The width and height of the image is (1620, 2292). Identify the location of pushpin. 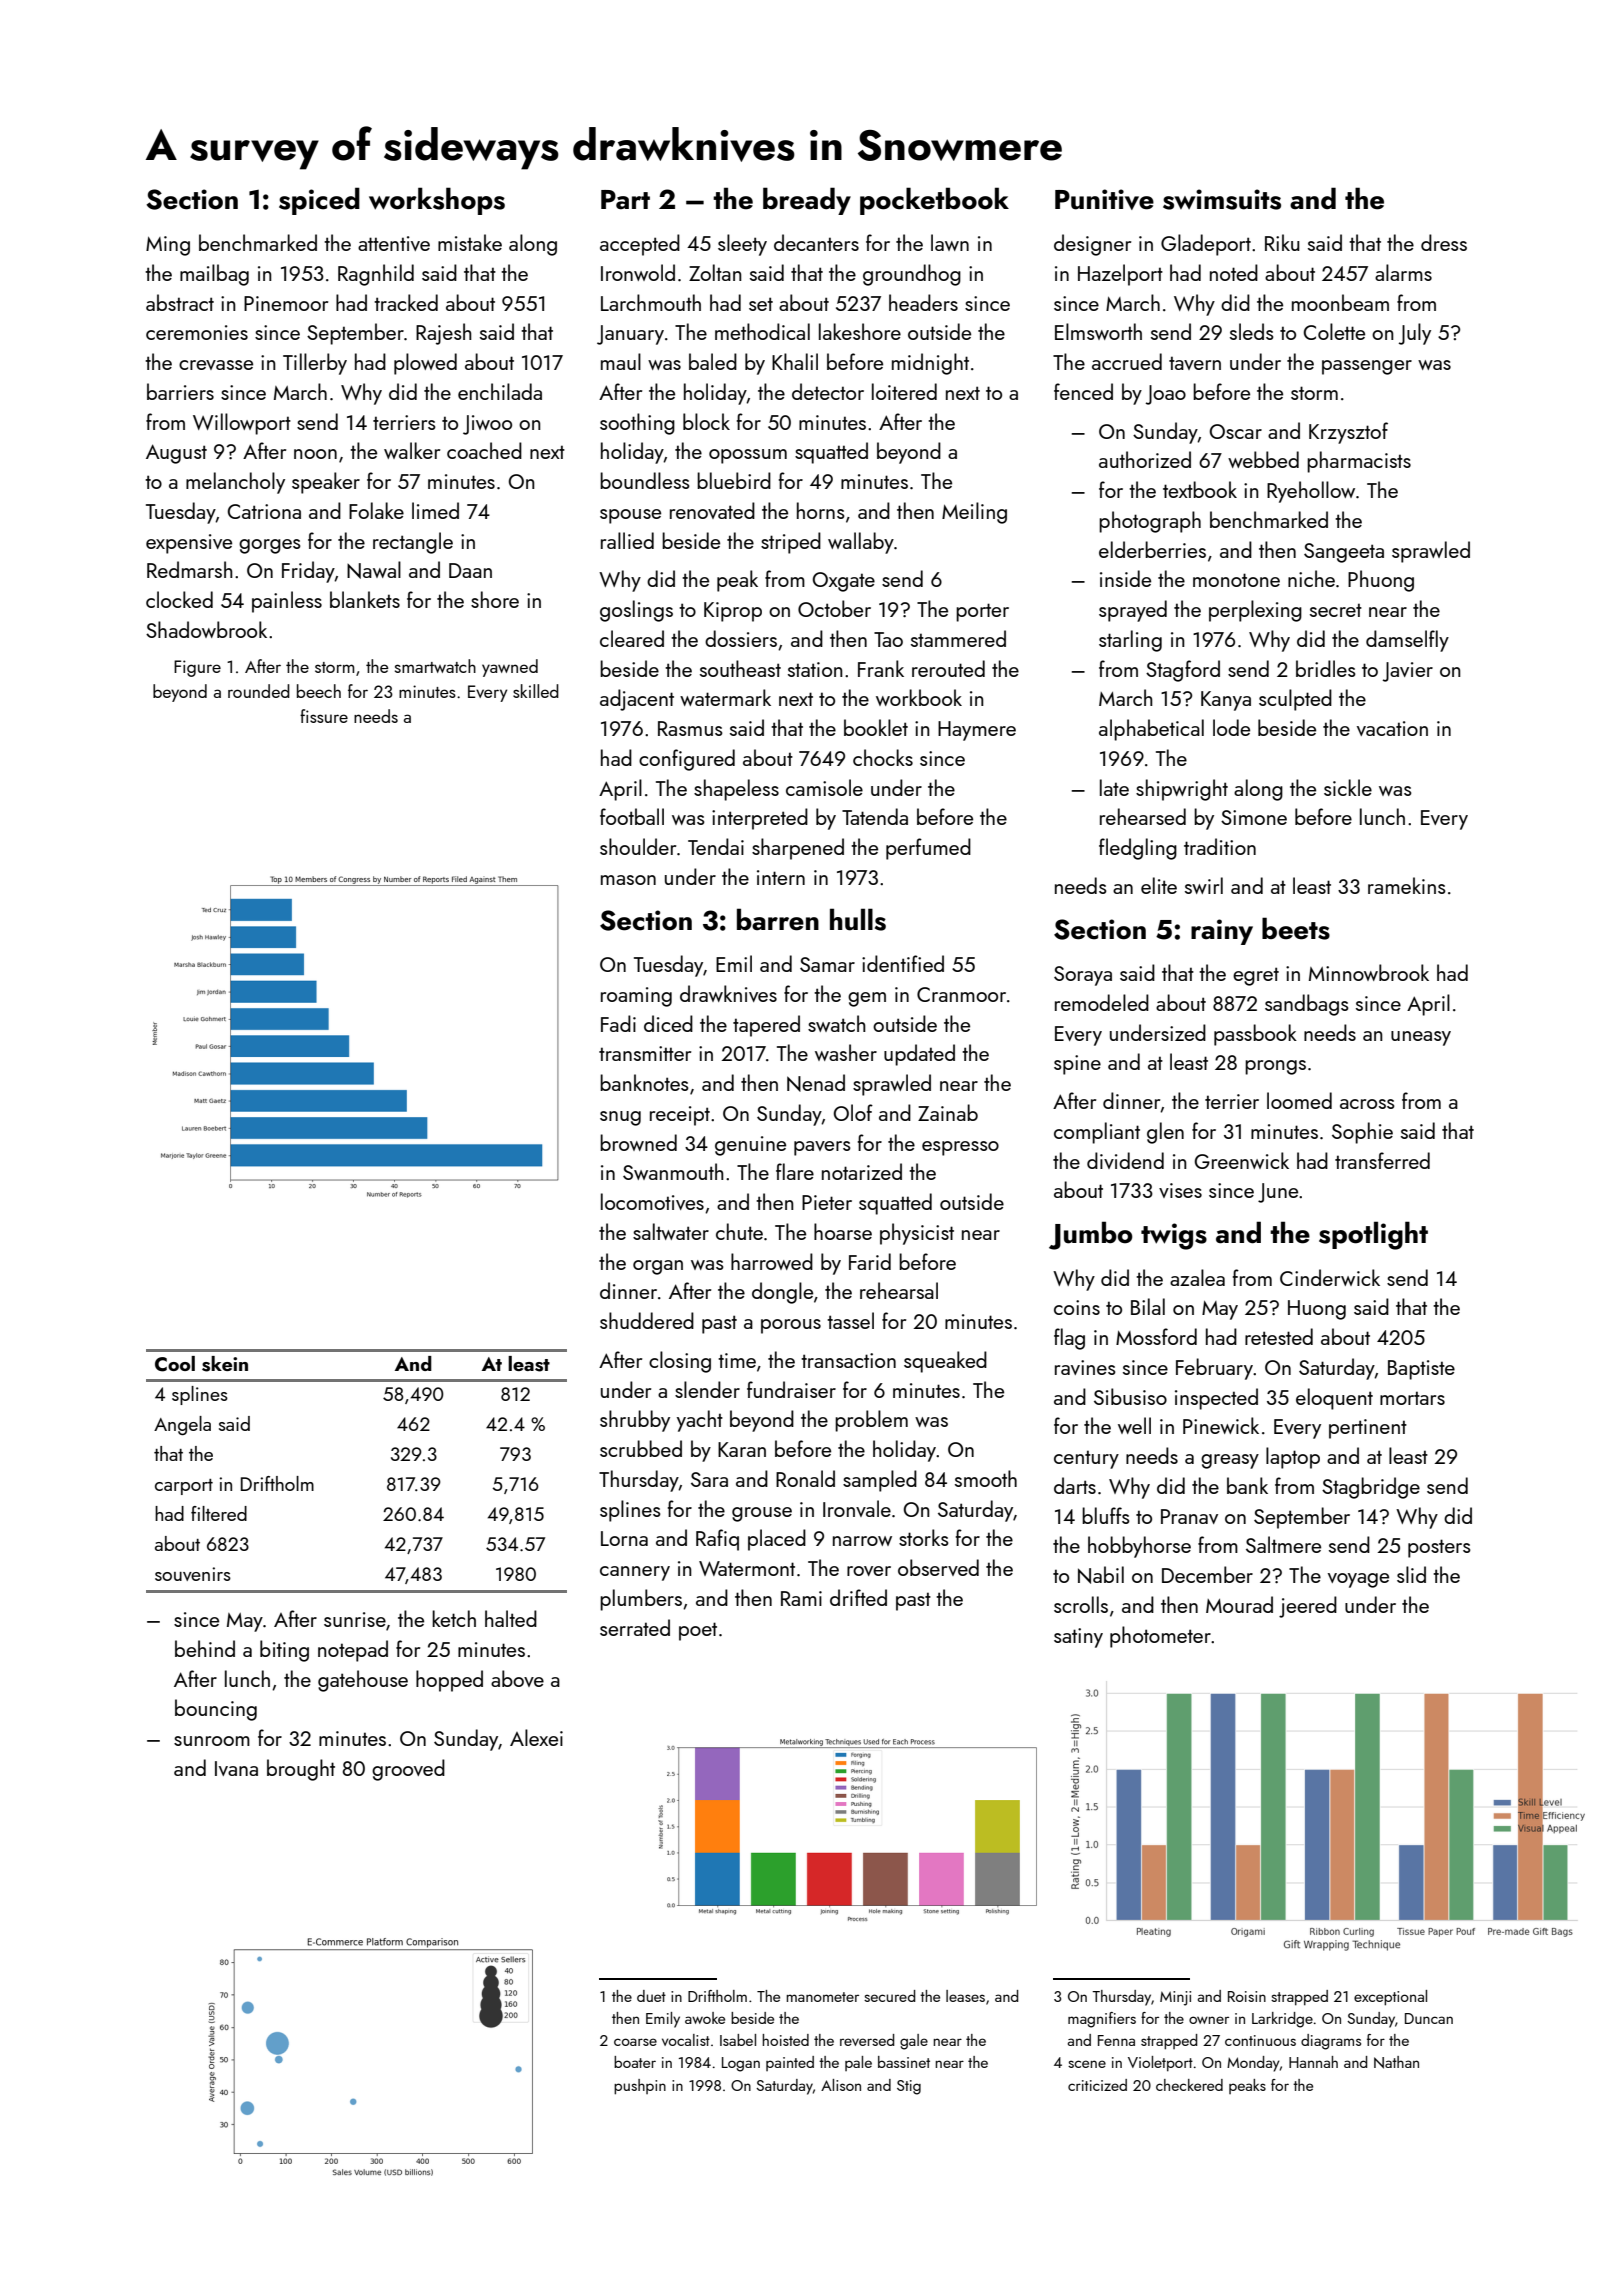
(640, 2087).
